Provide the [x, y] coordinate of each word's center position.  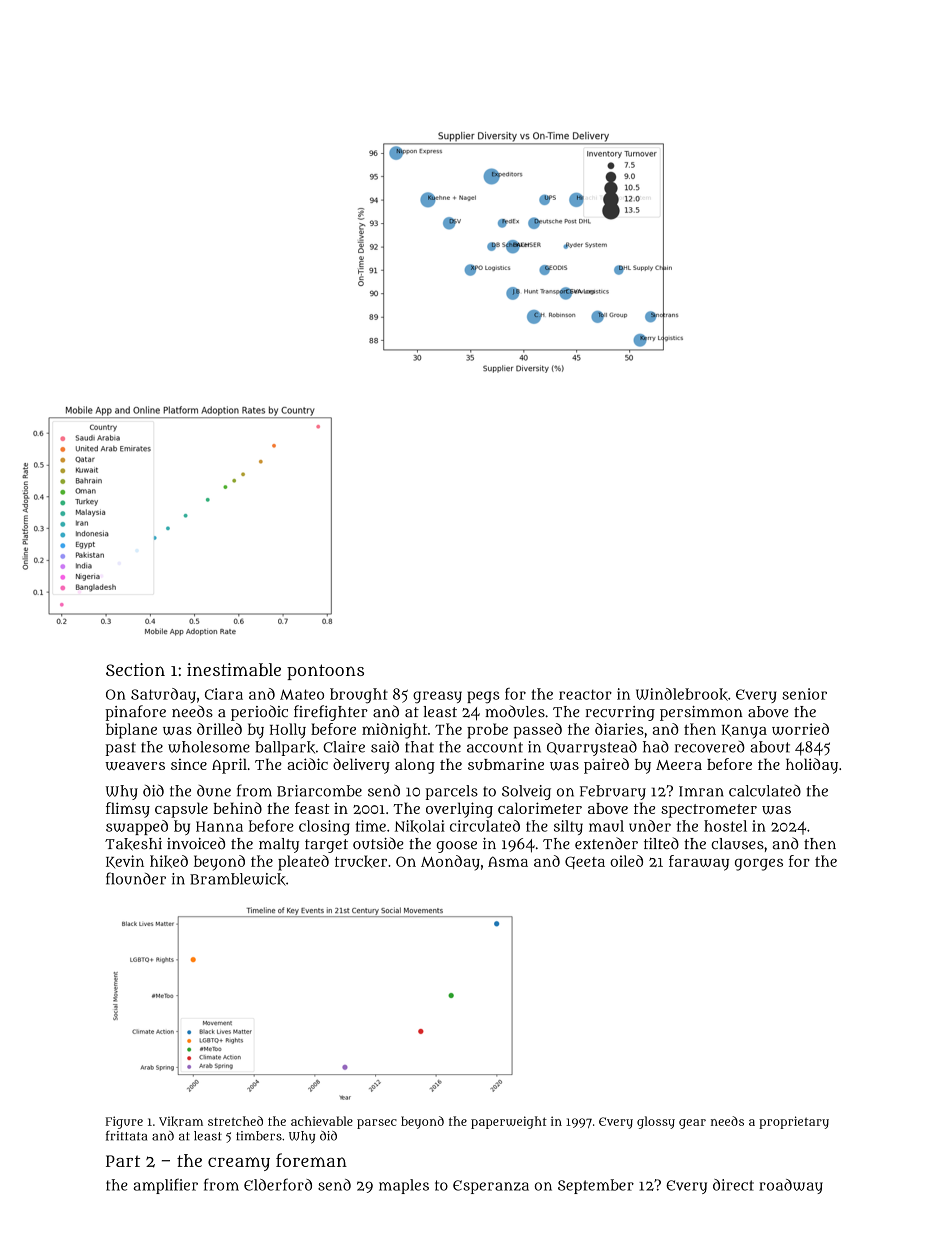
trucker [361, 861]
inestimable [234, 669]
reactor [585, 694]
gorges [759, 865]
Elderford [278, 1184]
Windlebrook [682, 694]
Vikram [181, 1121]
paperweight [509, 1122]
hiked [169, 861]
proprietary [794, 1122]
